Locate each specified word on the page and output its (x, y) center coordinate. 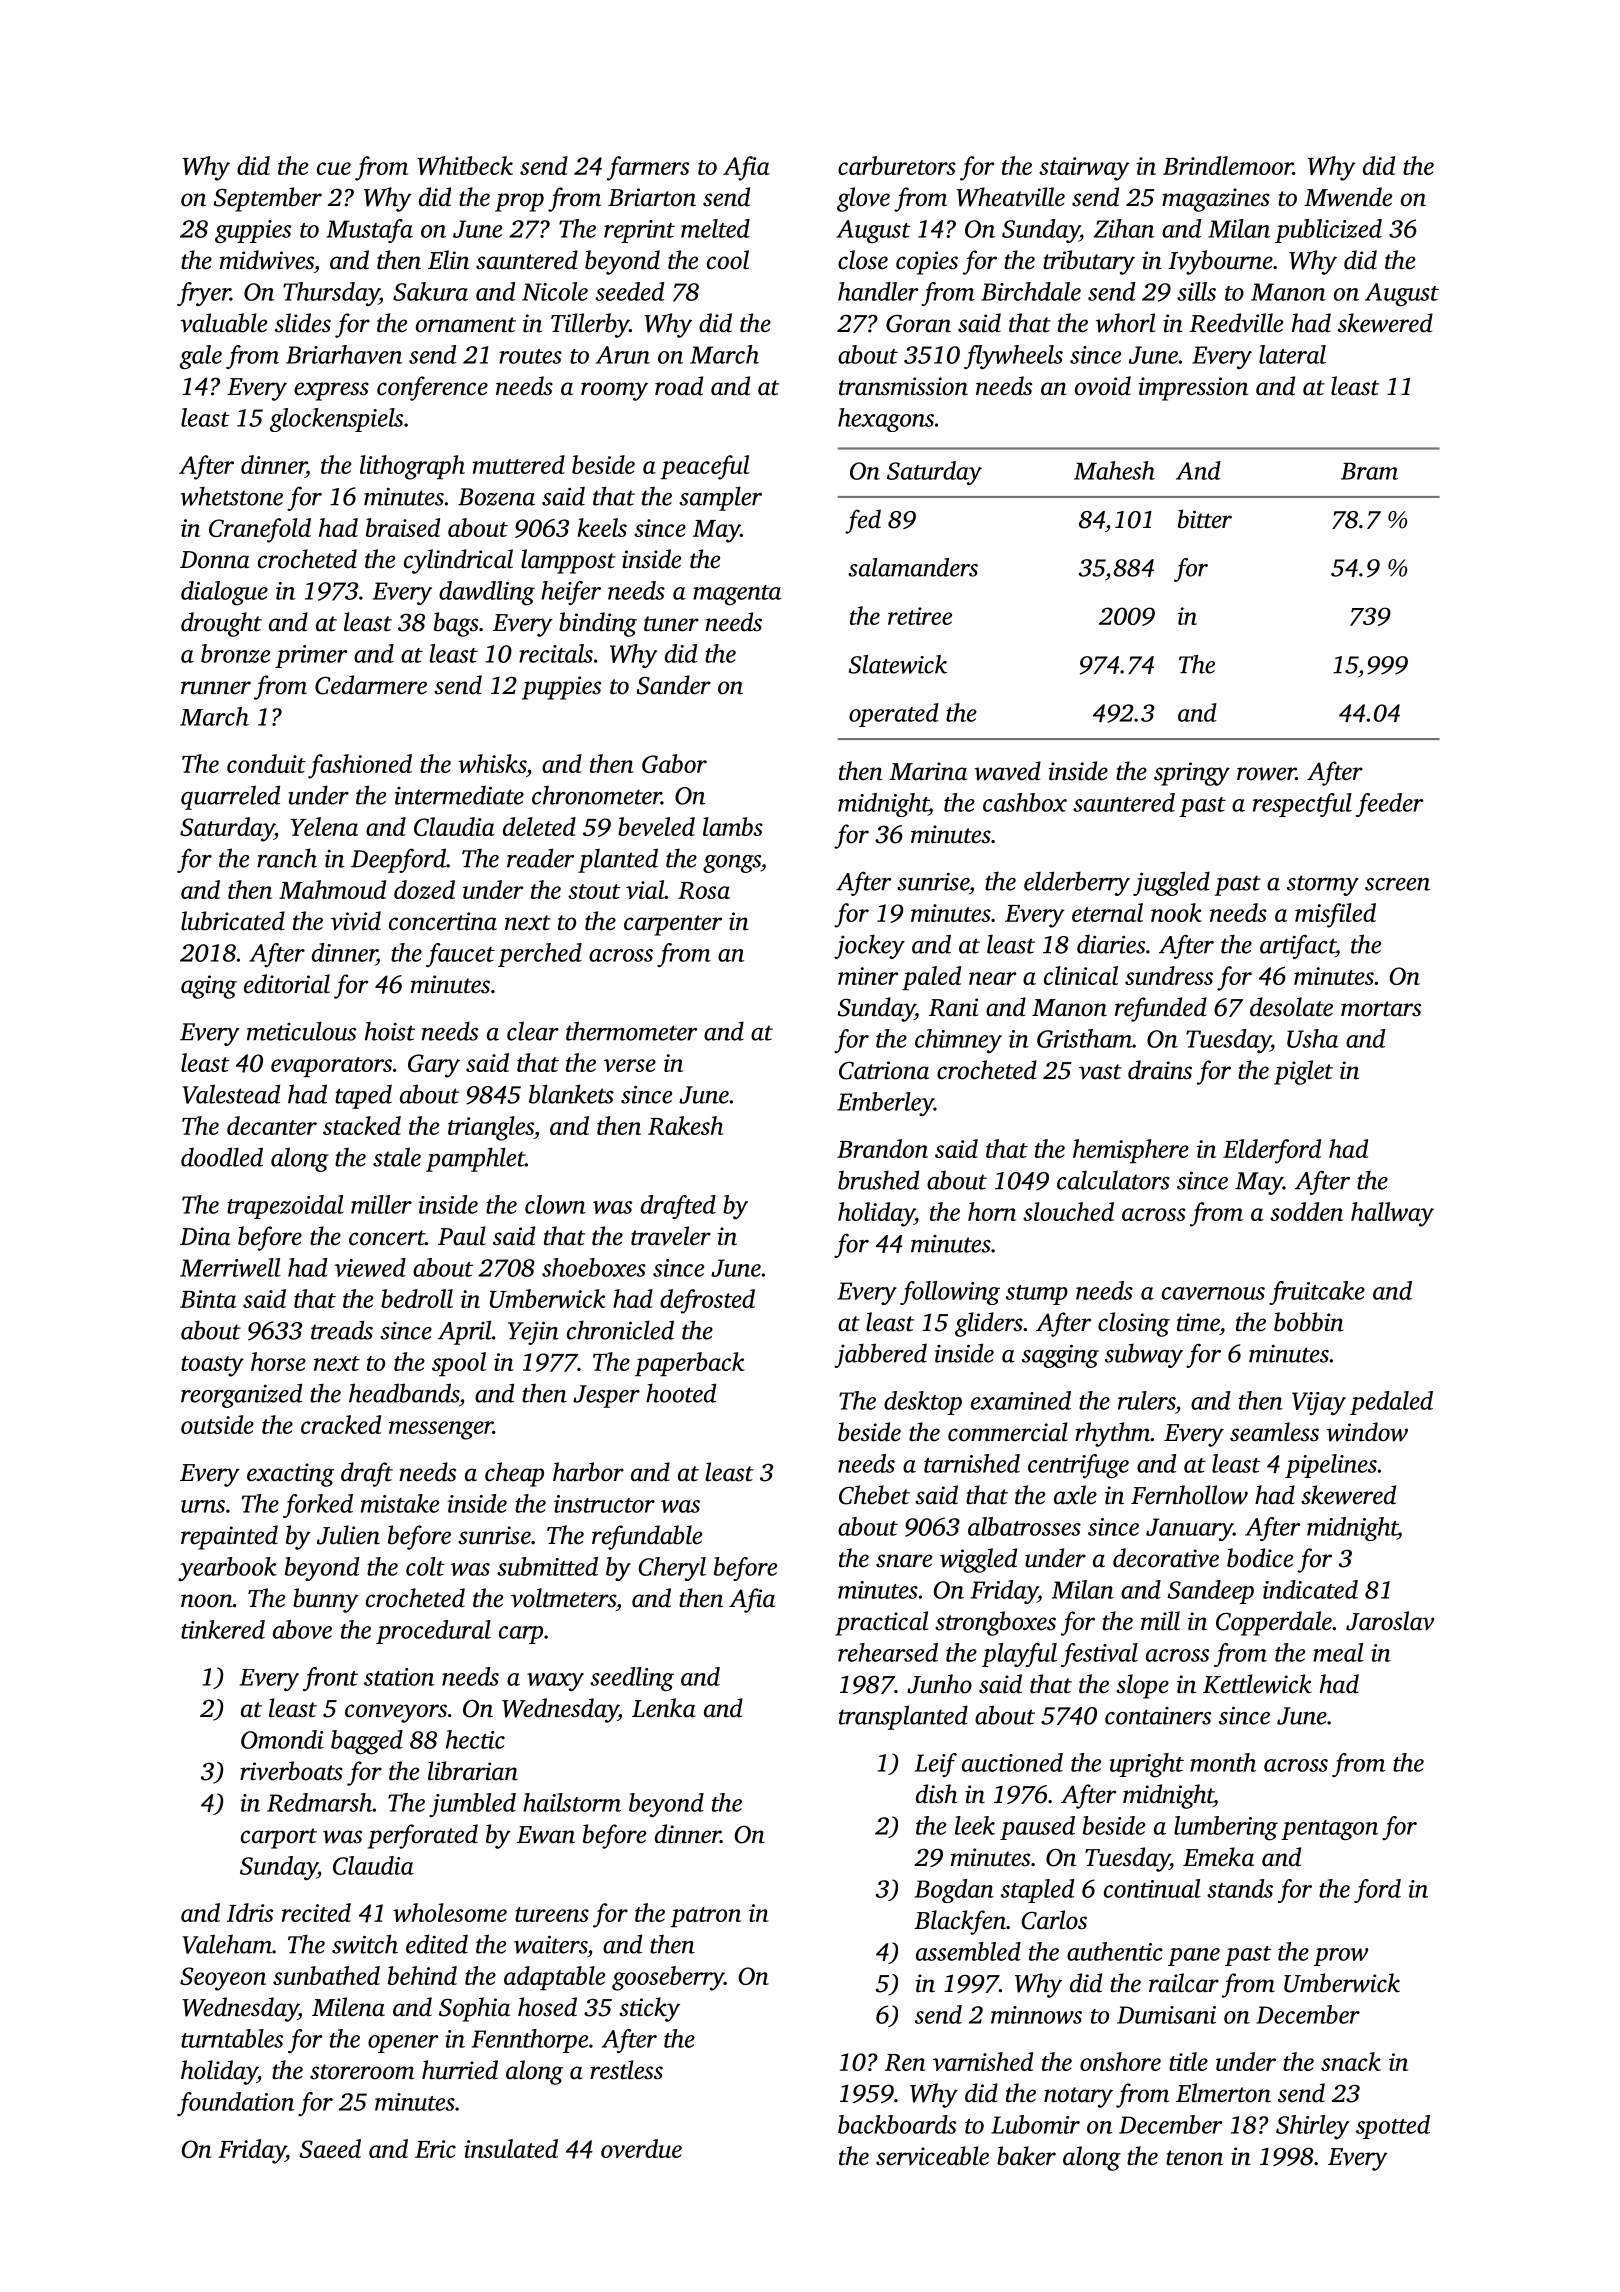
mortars (1381, 1009)
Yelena (324, 826)
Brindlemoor (1228, 165)
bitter (1205, 519)
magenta (737, 595)
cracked (341, 1424)
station (399, 1677)
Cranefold (260, 530)
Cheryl (672, 1569)
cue (334, 168)
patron (705, 1917)
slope (1142, 1686)
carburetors (897, 165)
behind (422, 1975)
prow (1341, 1957)
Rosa (704, 890)
